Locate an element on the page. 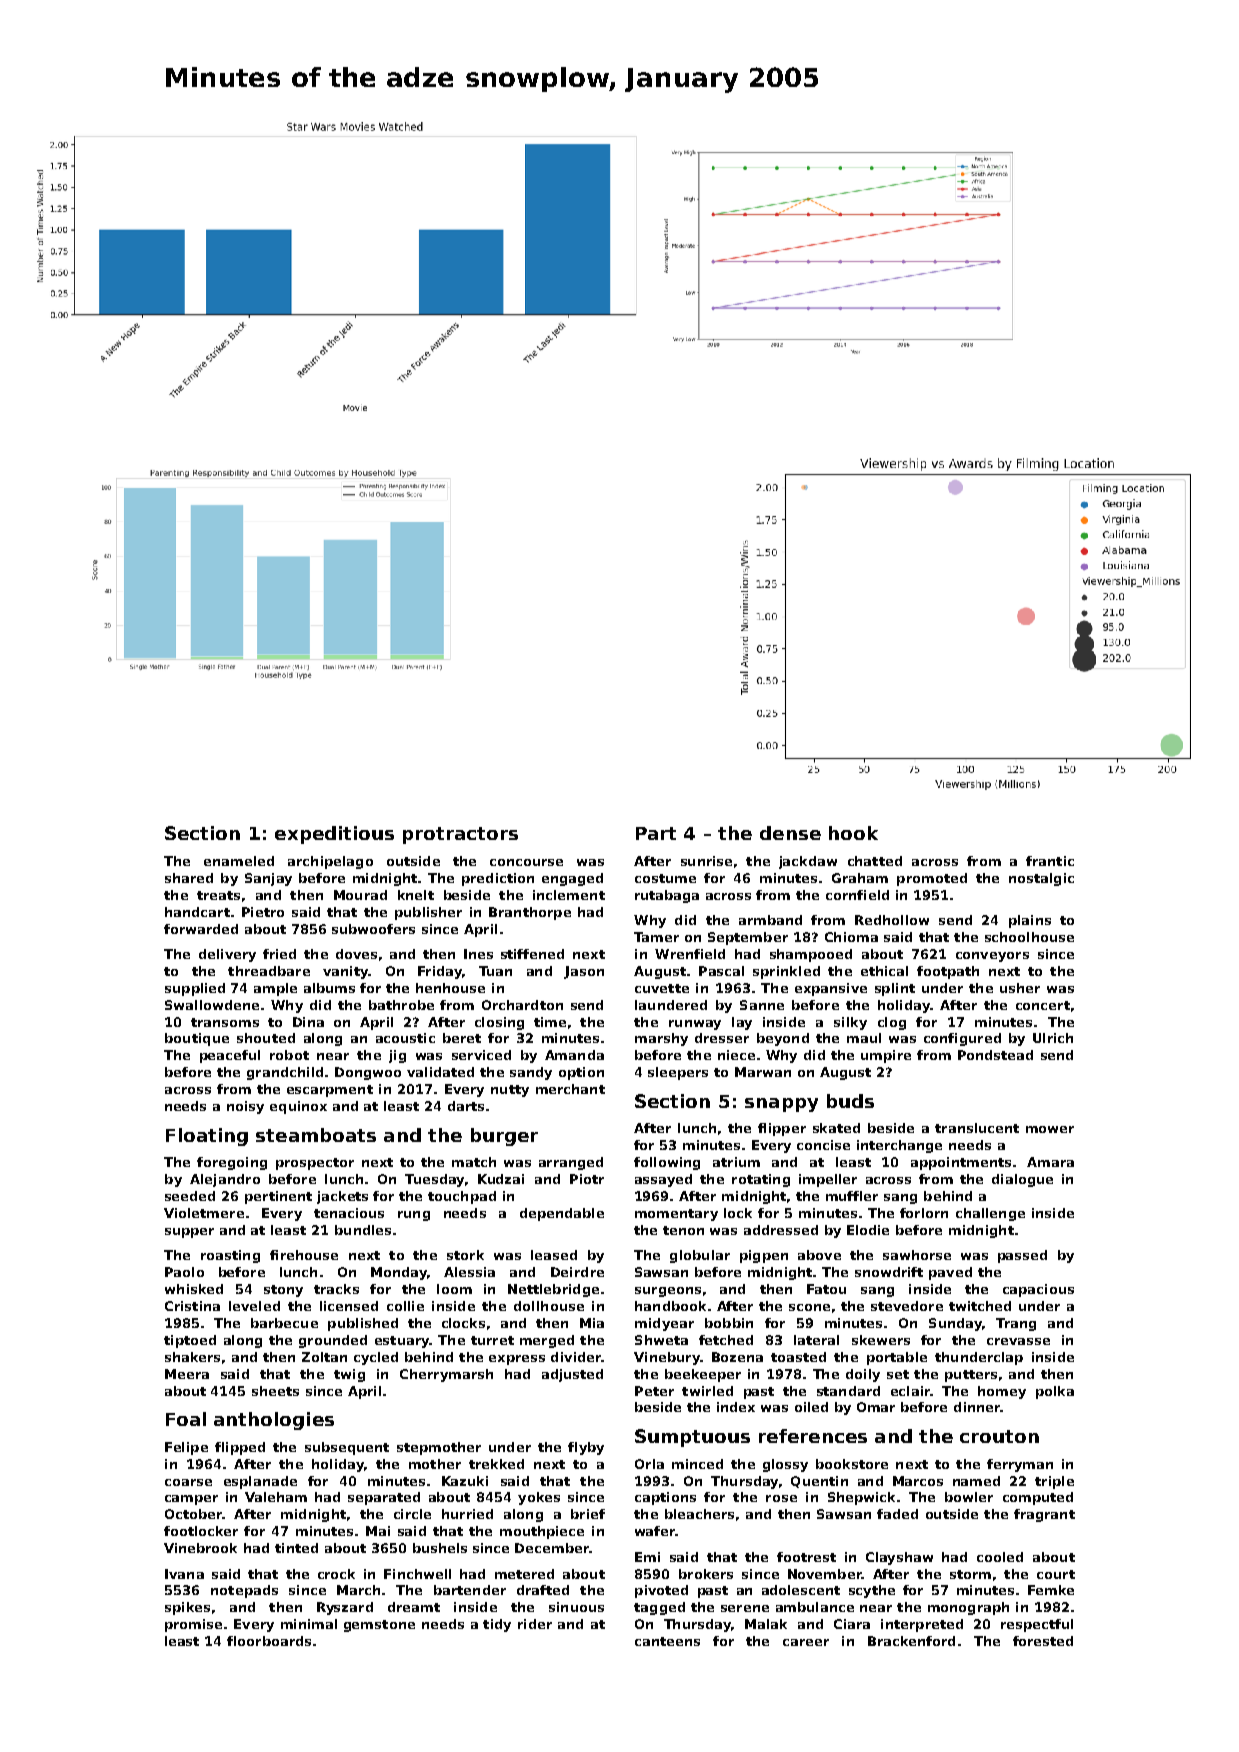 The height and width of the document is (1752, 1239). supper is located at coordinates (189, 1233).
